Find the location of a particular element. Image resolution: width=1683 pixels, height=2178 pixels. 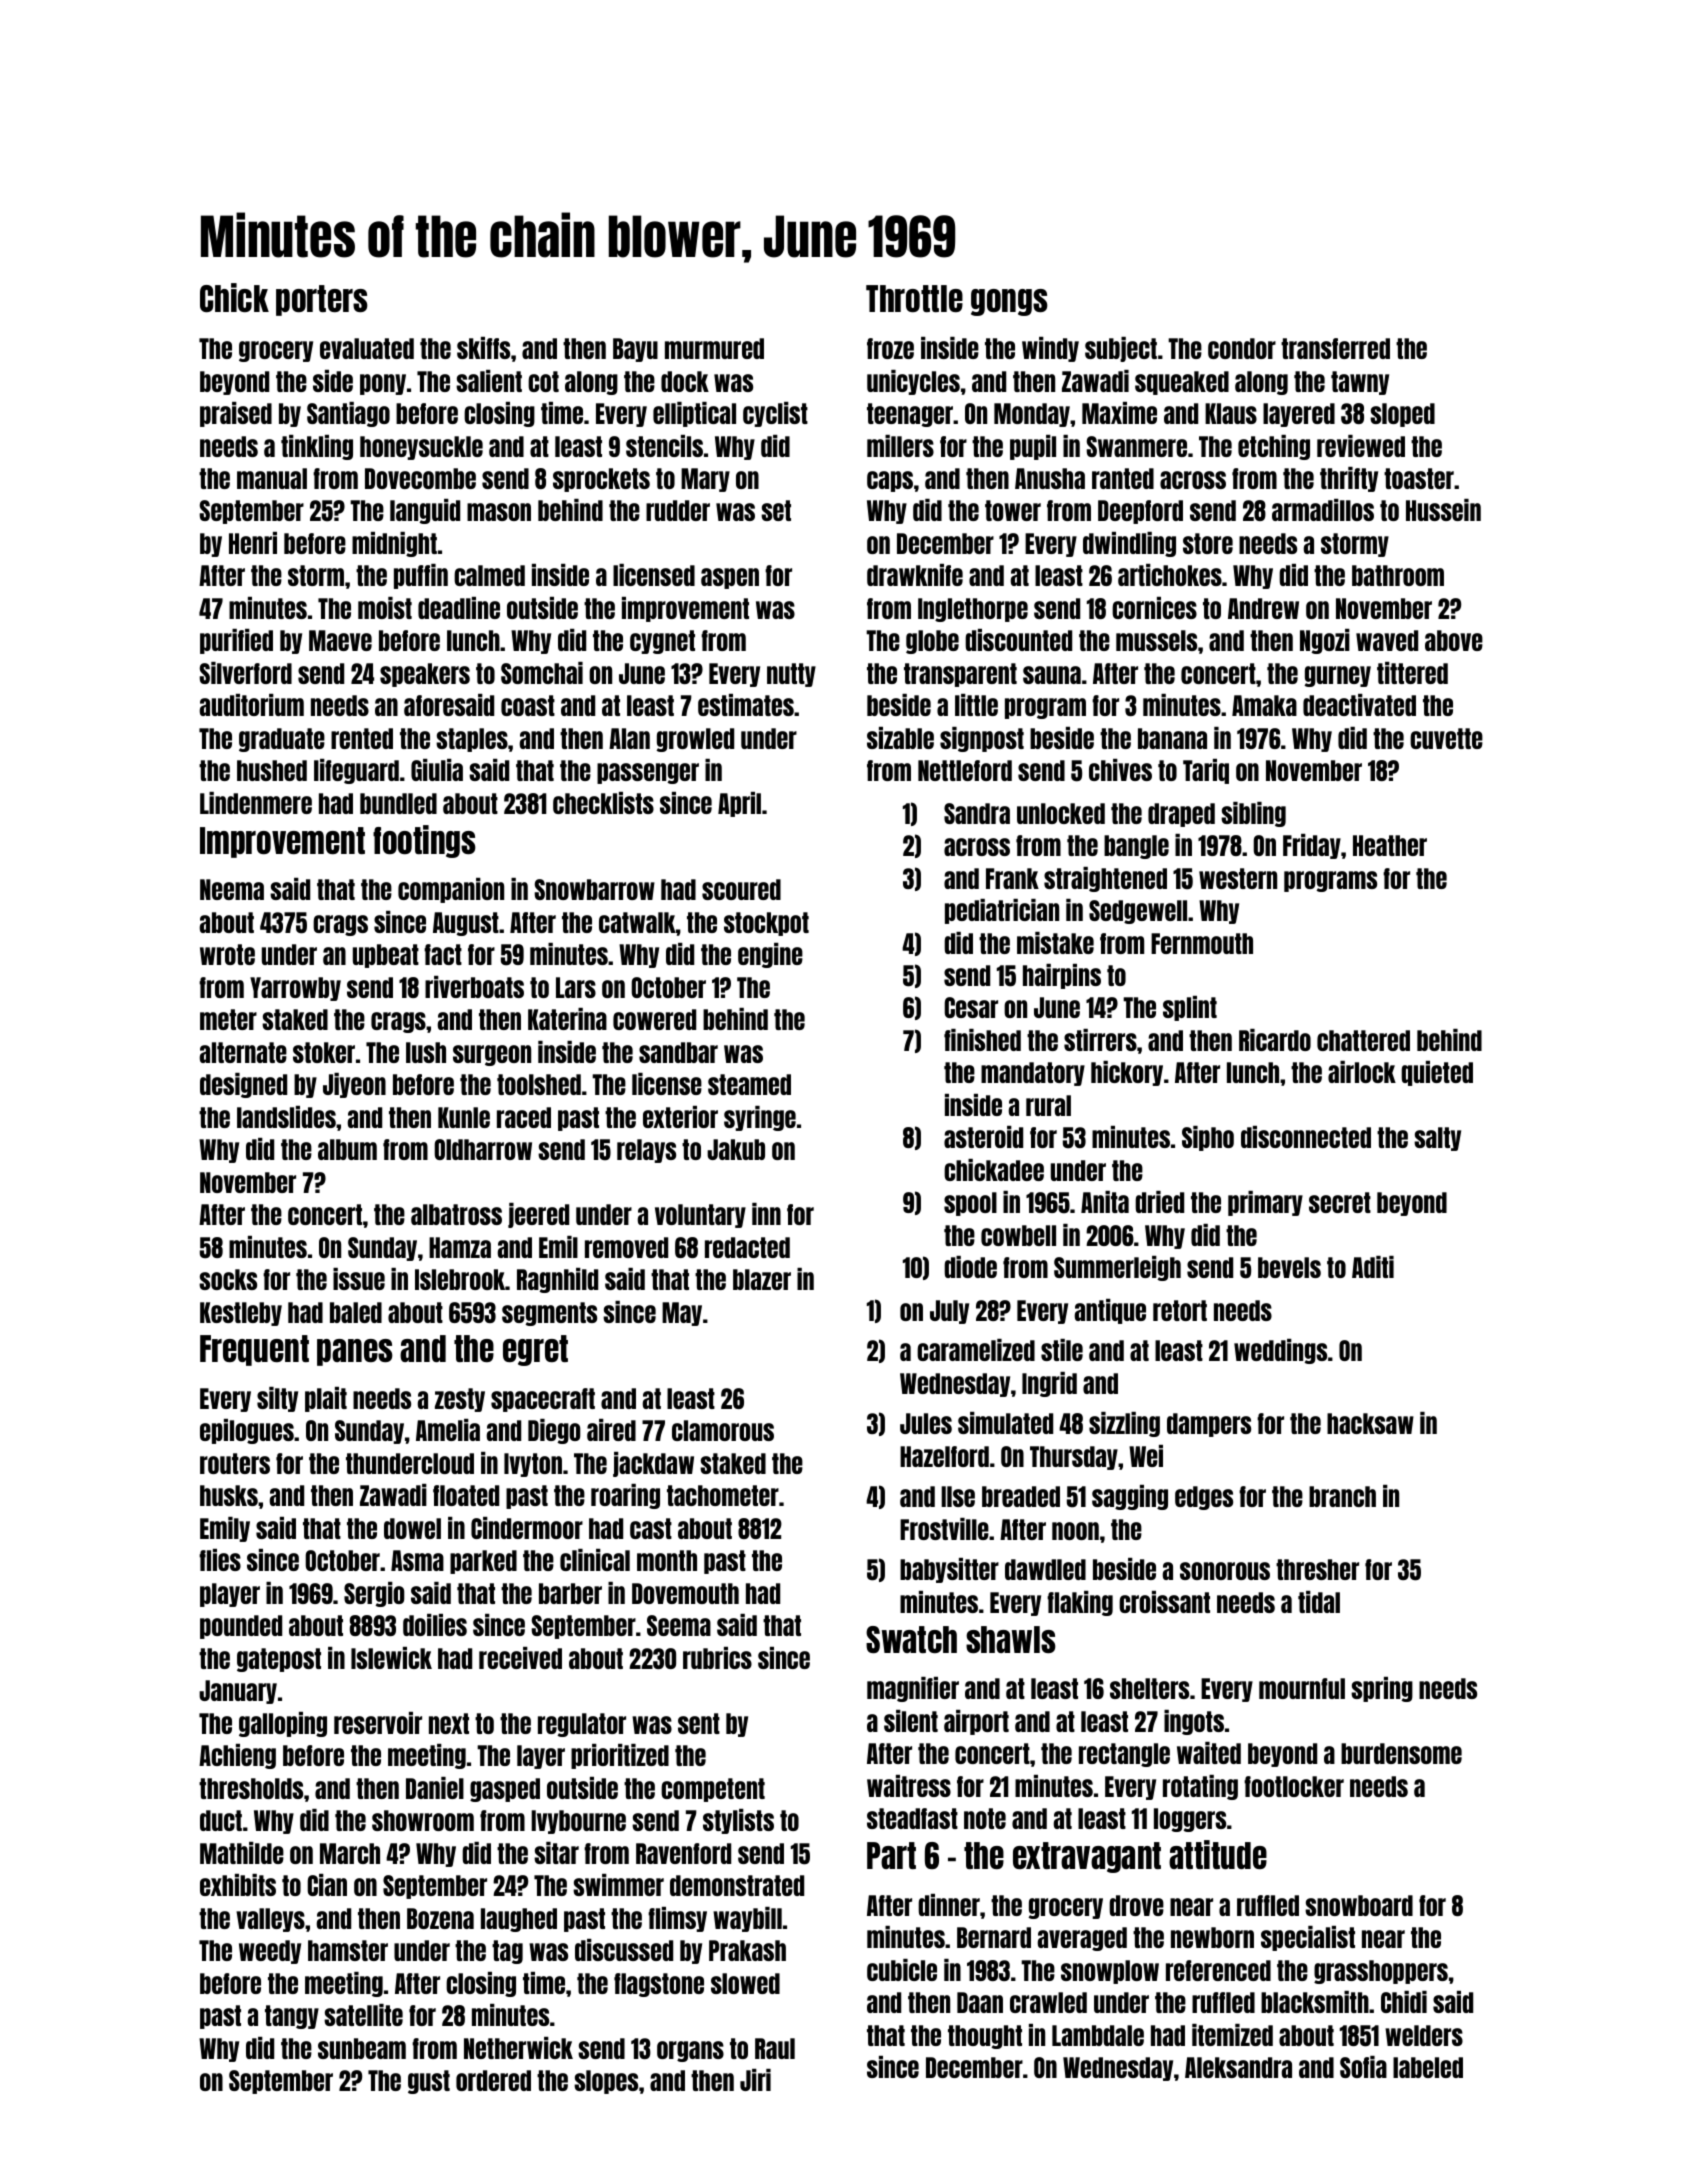

condor is located at coordinates (1242, 348).
